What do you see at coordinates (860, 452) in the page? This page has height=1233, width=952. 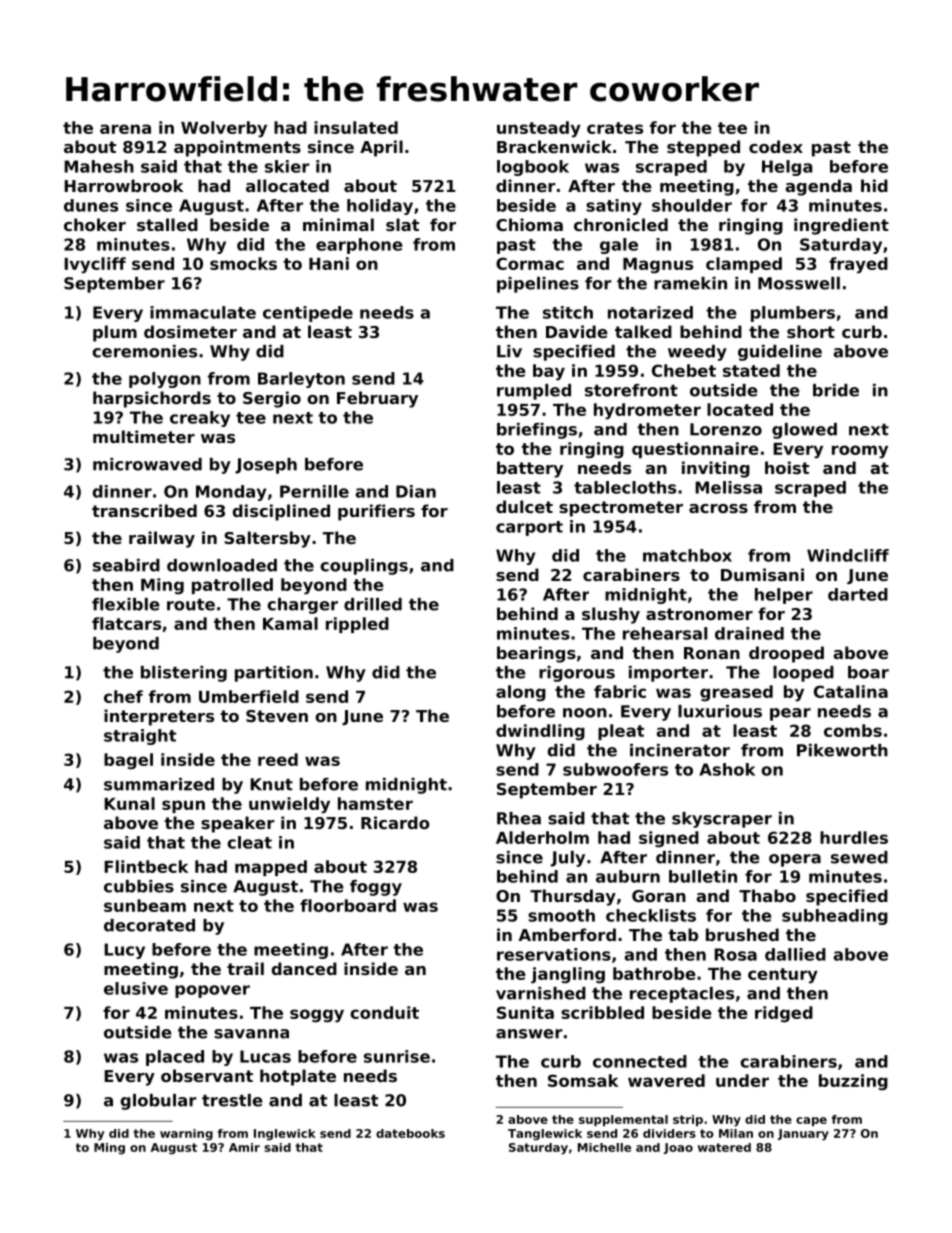 I see `roomy` at bounding box center [860, 452].
